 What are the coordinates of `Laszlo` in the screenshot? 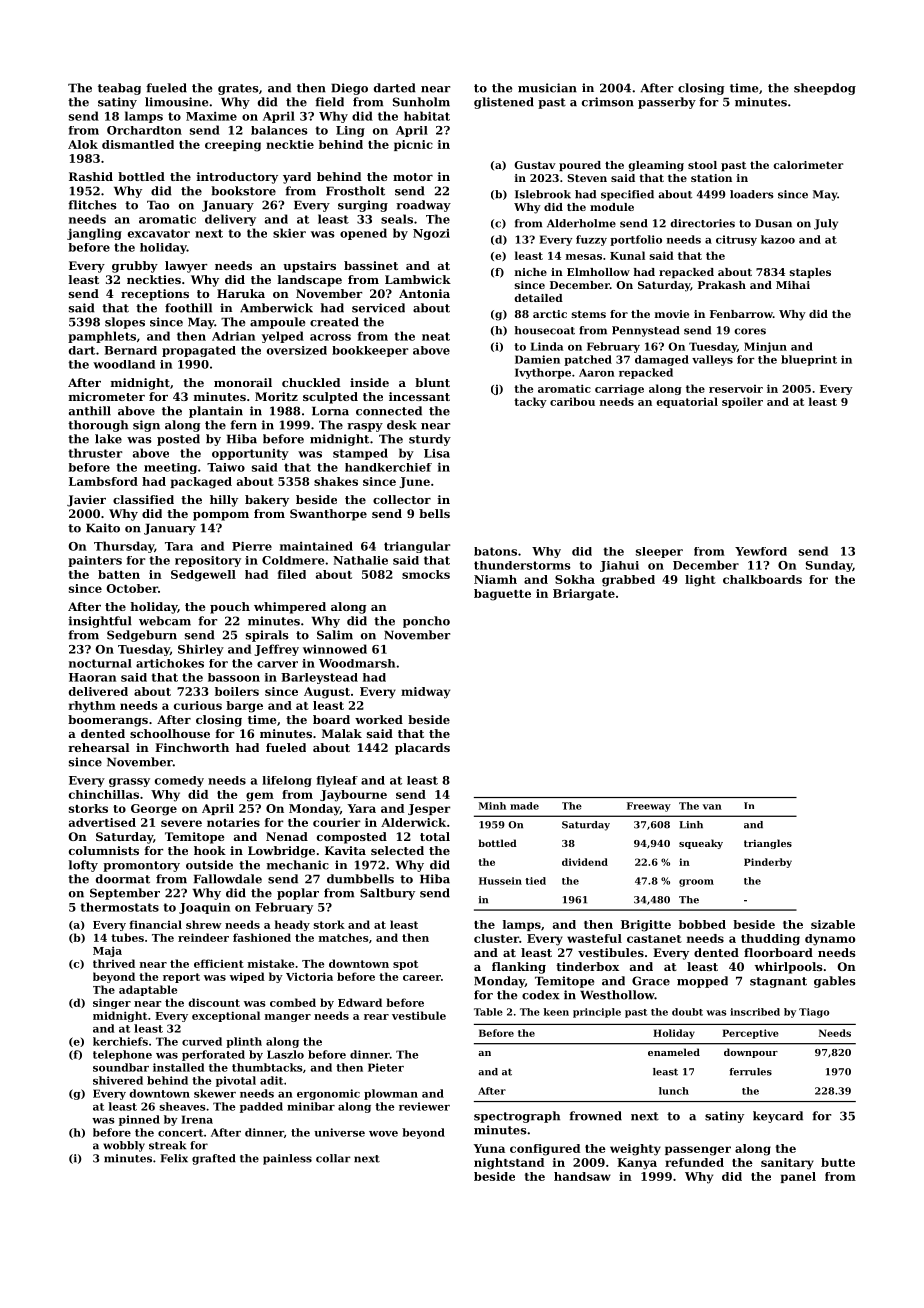 It's located at (285, 1054).
